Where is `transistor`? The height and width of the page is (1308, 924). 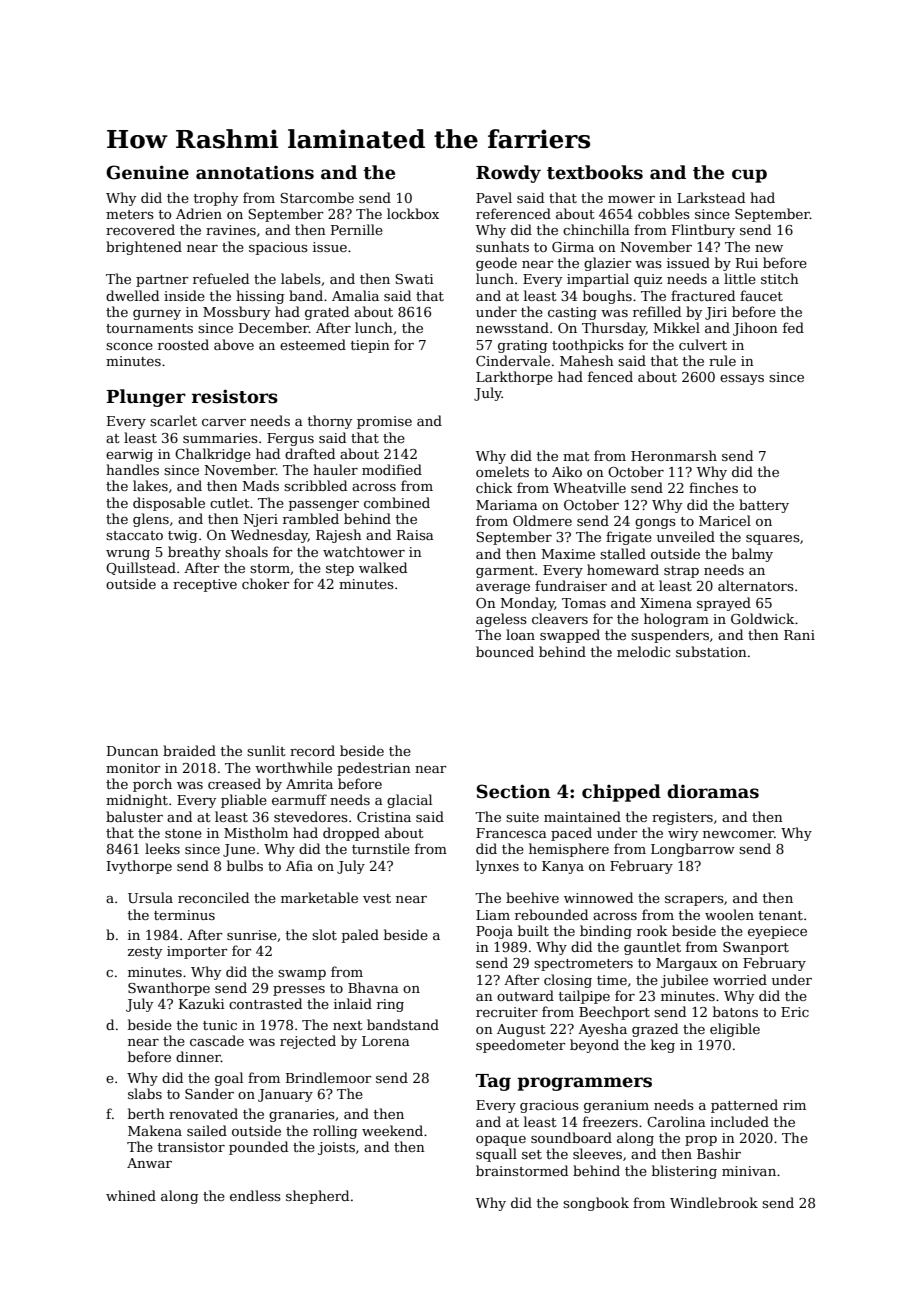
transistor is located at coordinates (191, 1147).
